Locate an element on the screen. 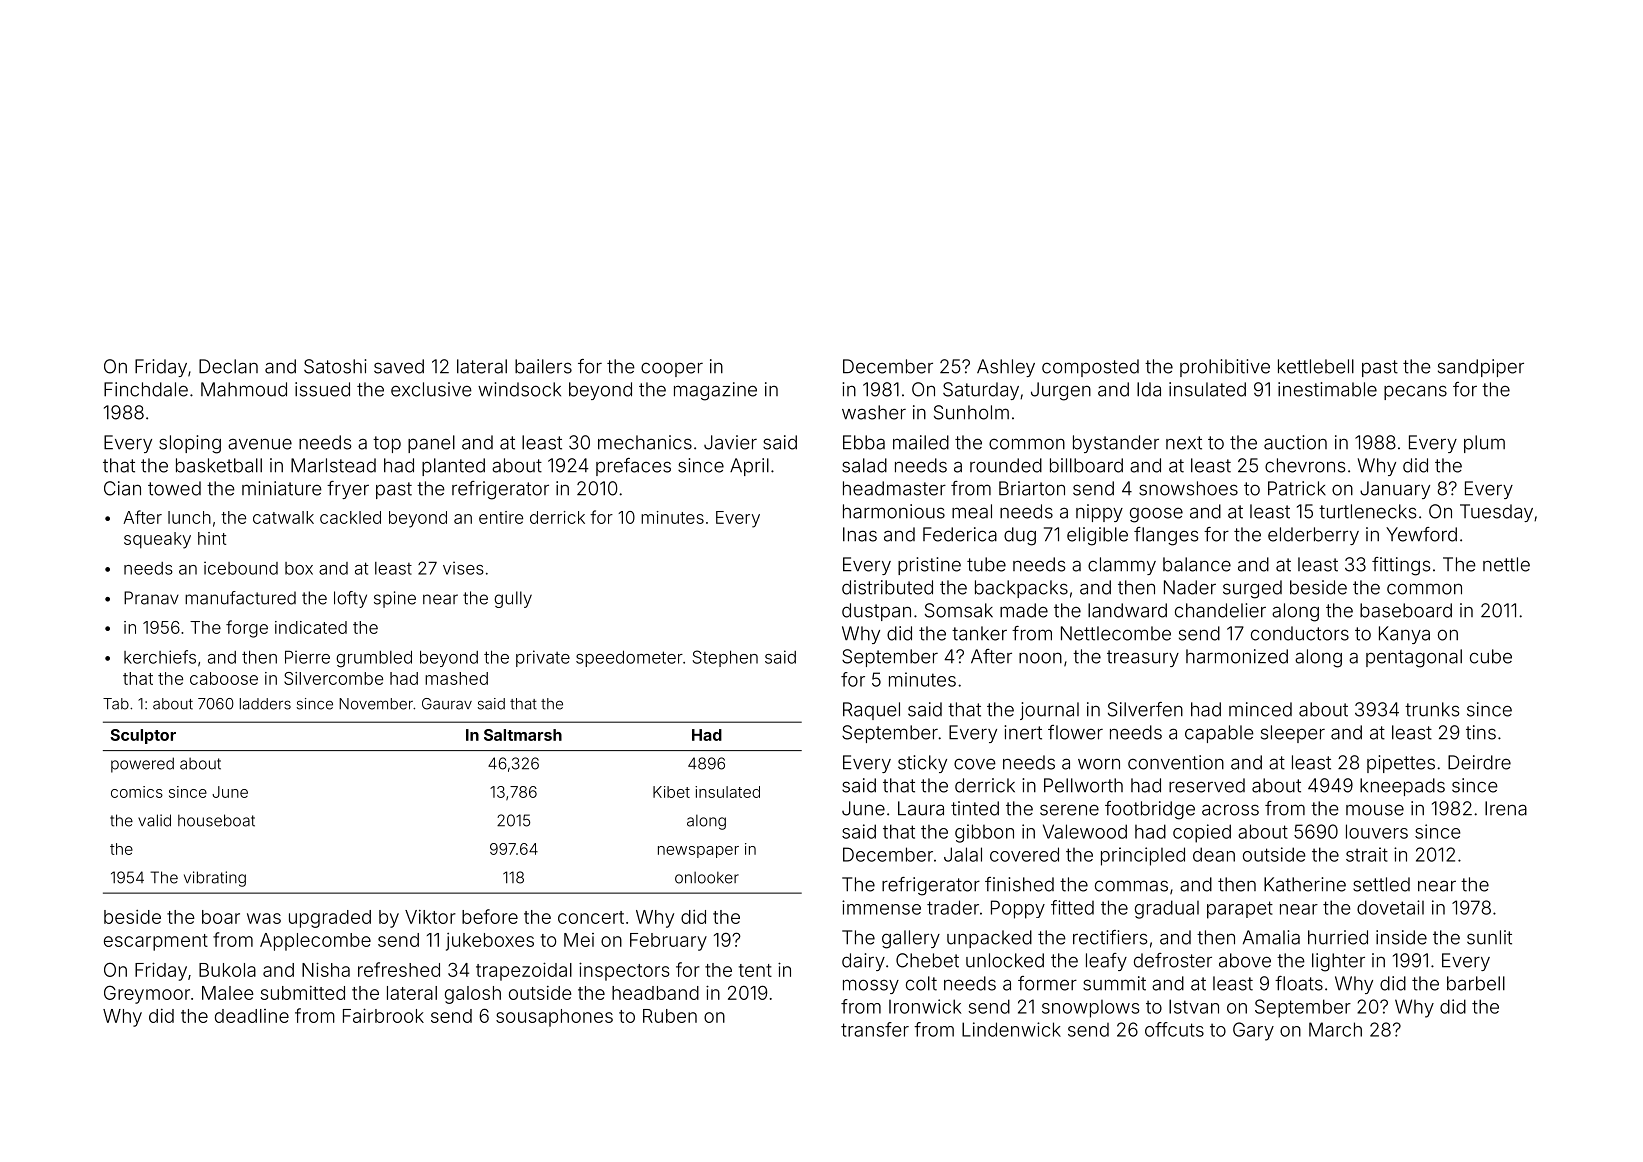 The image size is (1643, 1162). Sculptor is located at coordinates (143, 736).
